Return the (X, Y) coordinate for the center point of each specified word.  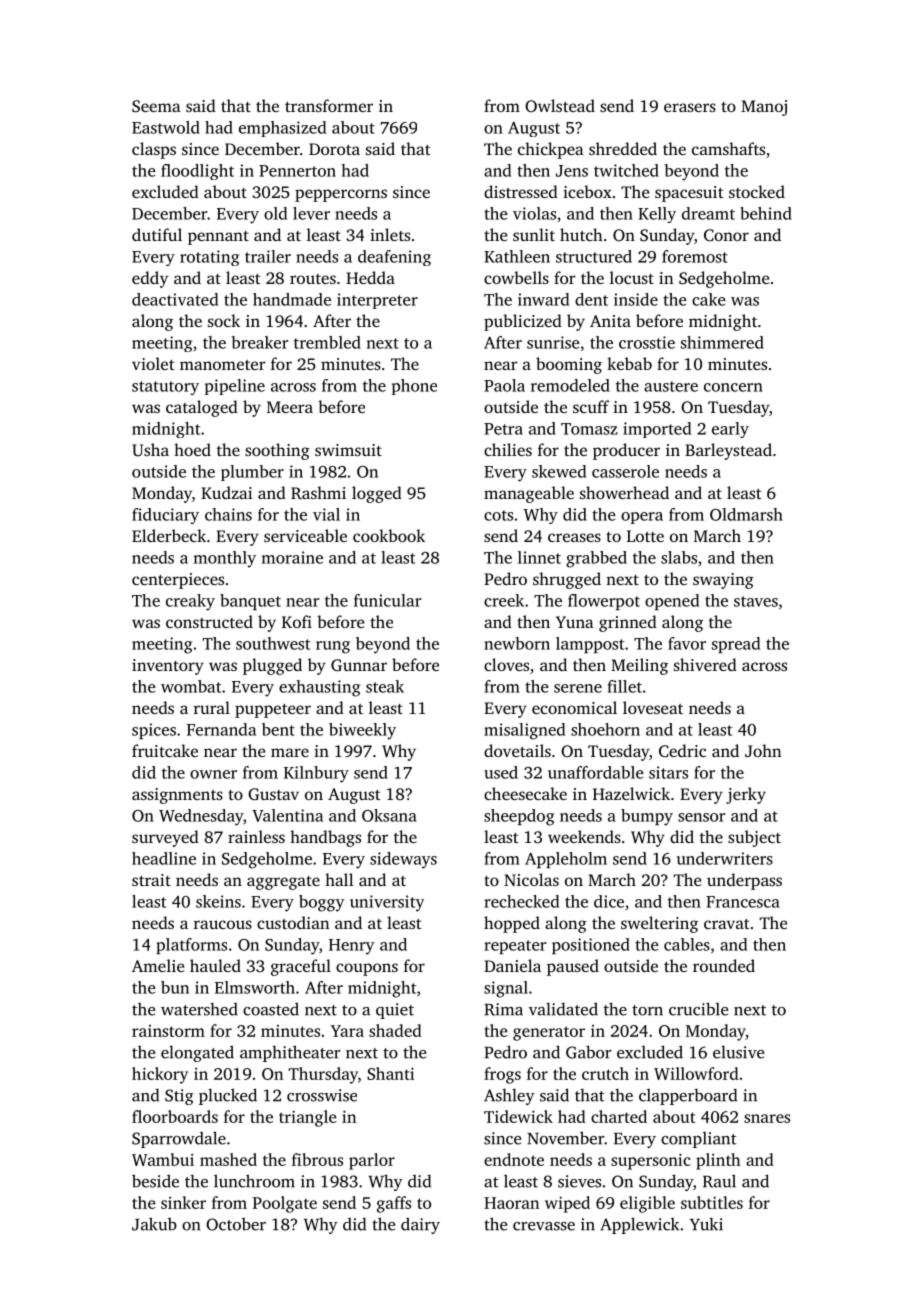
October (236, 1224)
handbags (325, 838)
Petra (503, 429)
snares (767, 1118)
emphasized (282, 129)
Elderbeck (169, 535)
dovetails (517, 750)
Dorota (334, 149)
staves (756, 601)
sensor (702, 817)
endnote (514, 1159)
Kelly (657, 215)
